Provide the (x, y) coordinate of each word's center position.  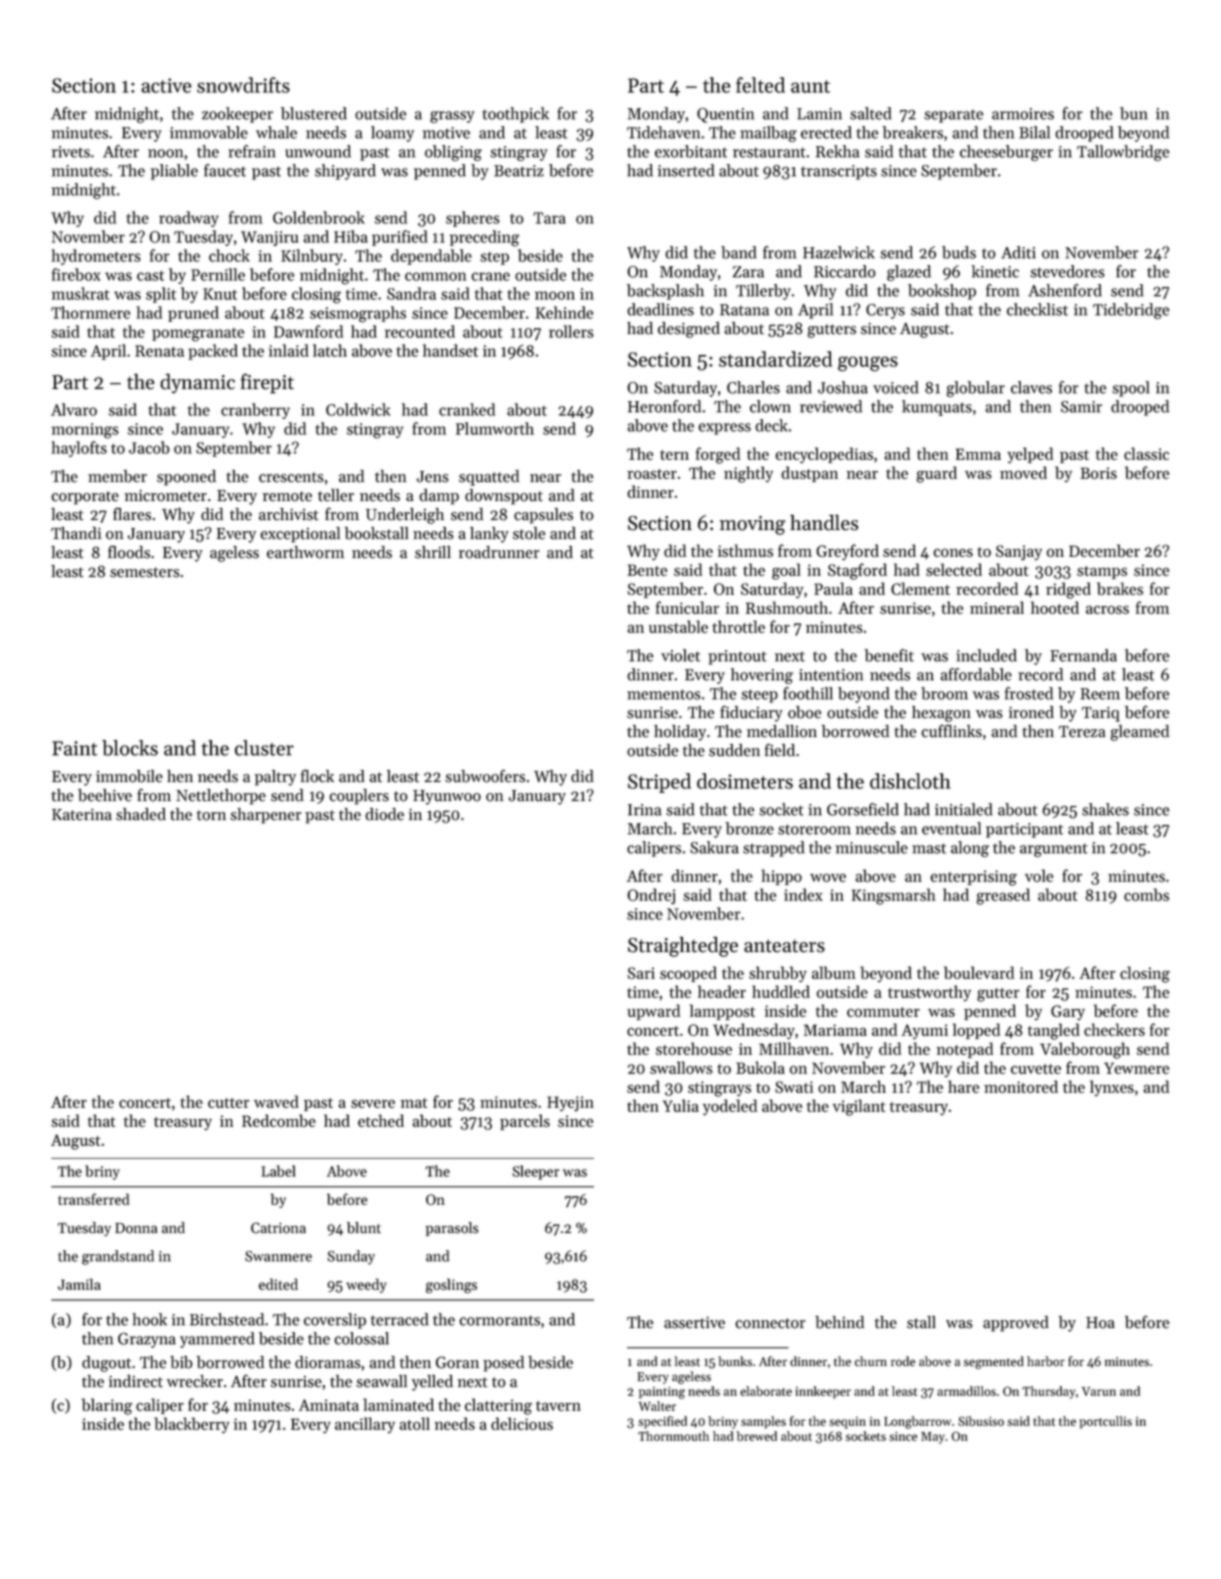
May (933, 1438)
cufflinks (951, 731)
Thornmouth (673, 1436)
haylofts (79, 449)
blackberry (192, 1425)
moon (555, 295)
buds (959, 252)
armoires (1023, 114)
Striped (659, 783)
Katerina (82, 815)
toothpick (515, 115)
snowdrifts (243, 85)
